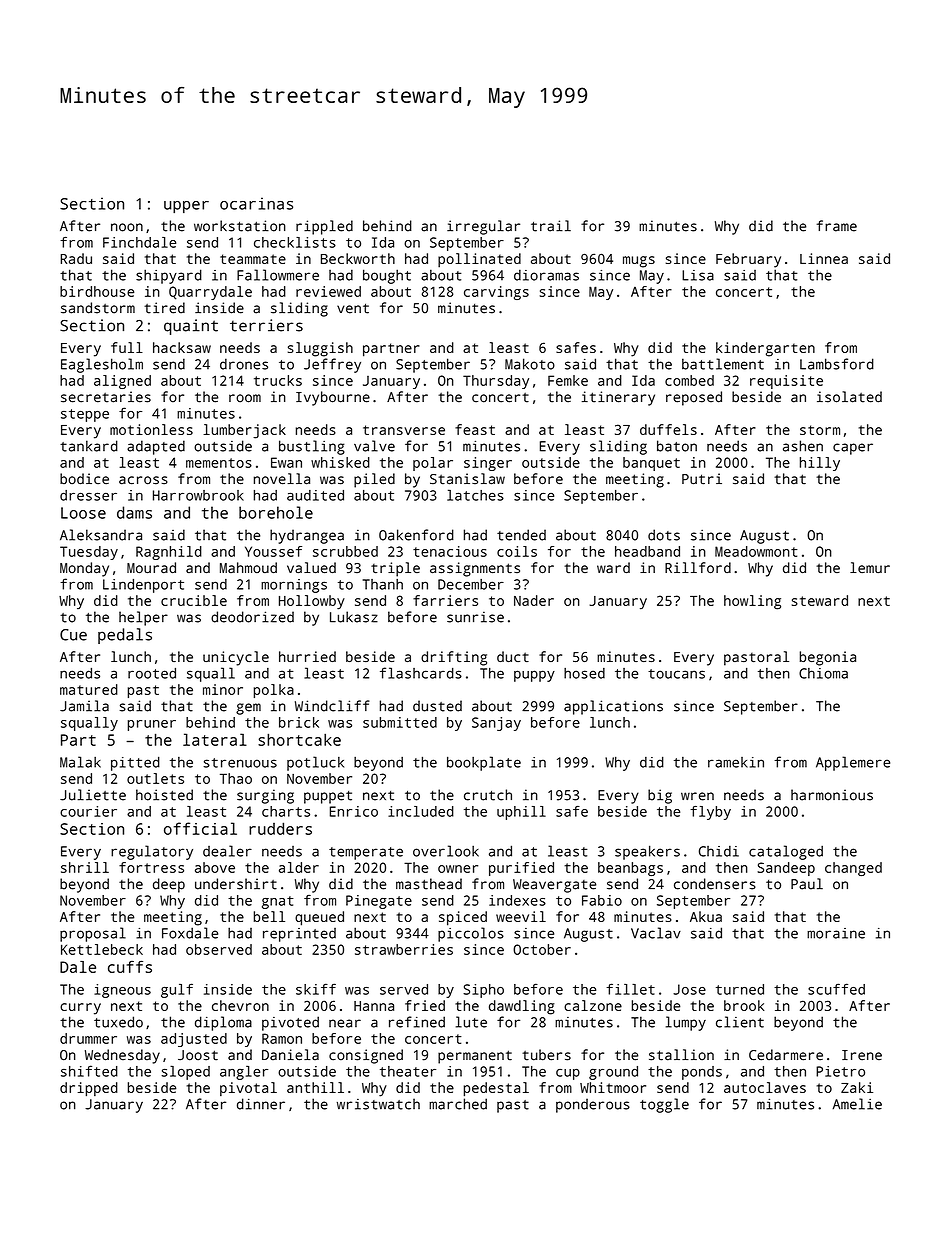 This document has width=952, height=1233. I want to click on dinner, so click(261, 1104).
